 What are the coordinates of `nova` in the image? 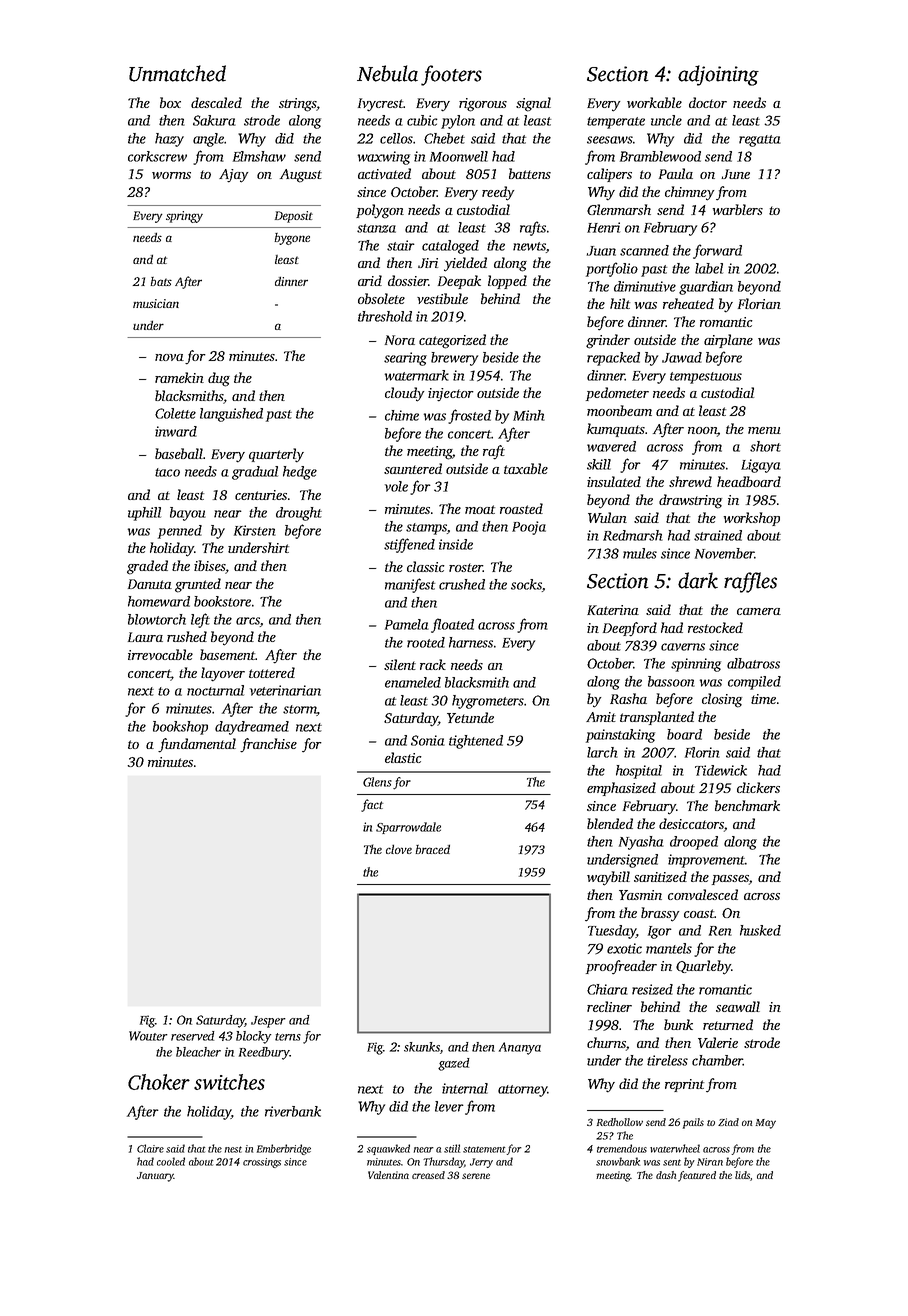 It's located at (169, 357).
